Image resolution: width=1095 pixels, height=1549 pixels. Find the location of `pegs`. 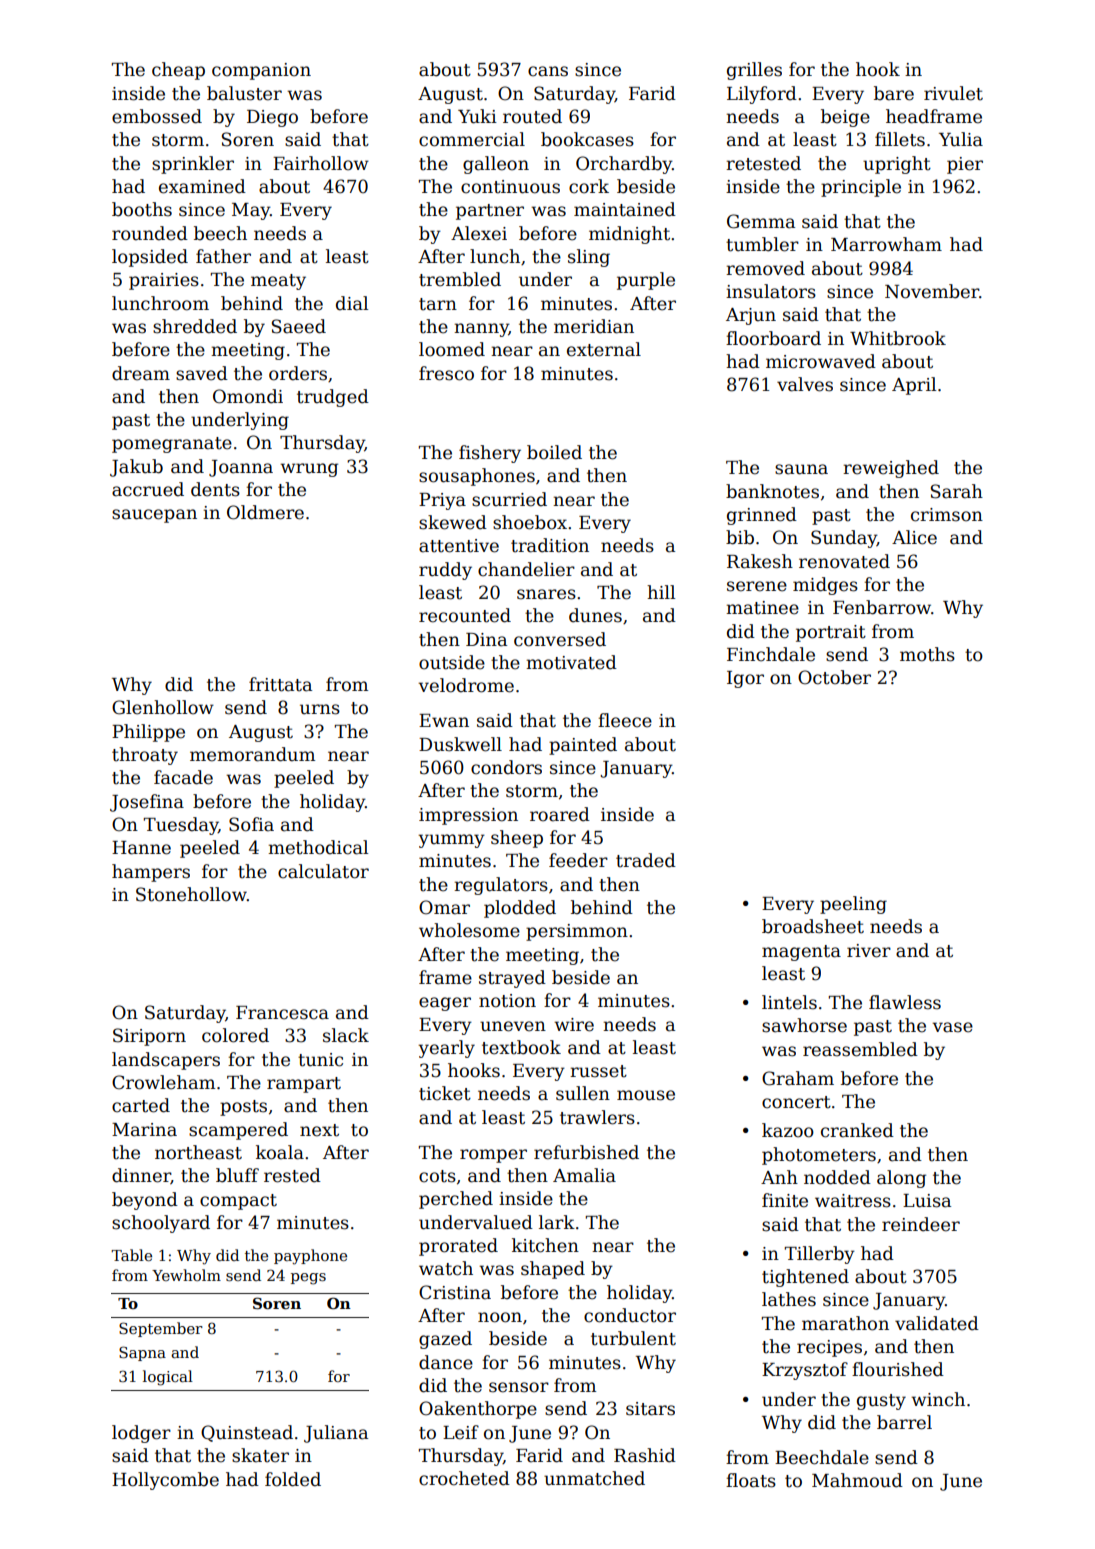

pegs is located at coordinates (308, 1279).
